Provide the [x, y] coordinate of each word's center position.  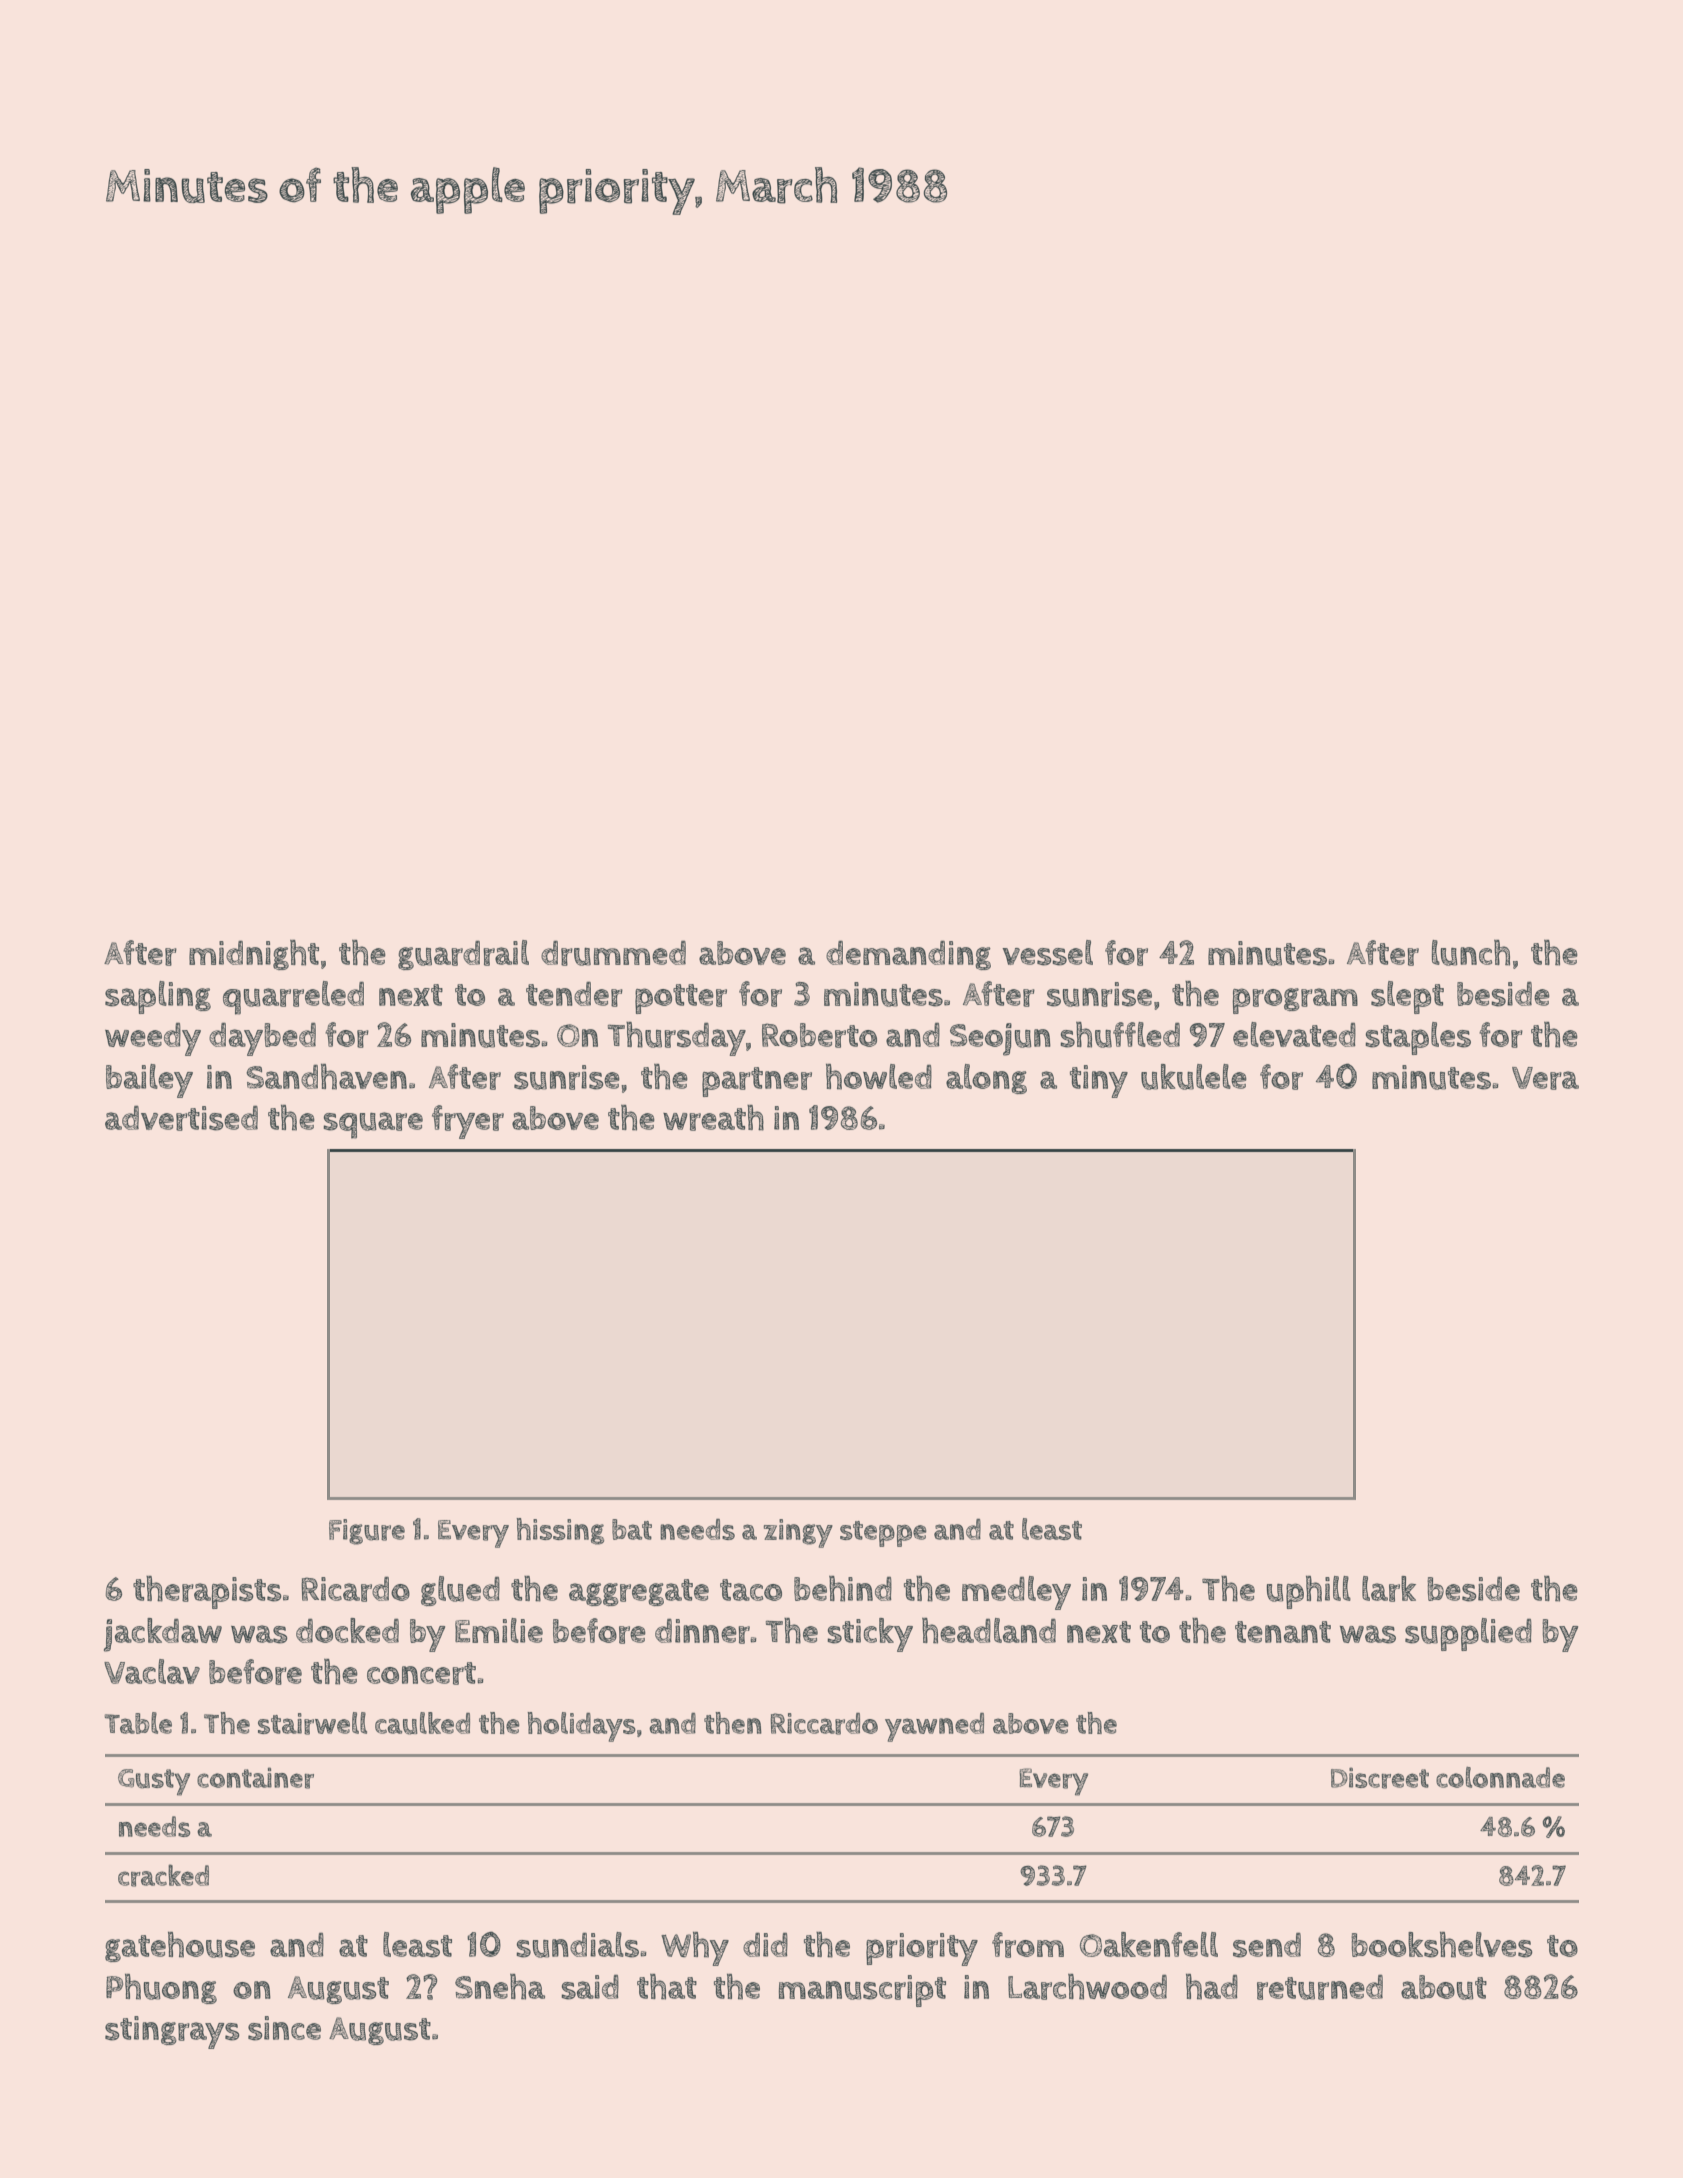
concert [421, 1673]
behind [843, 1589]
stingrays [172, 2032]
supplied [1468, 1634]
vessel [1047, 953]
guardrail [463, 955]
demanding [908, 955]
